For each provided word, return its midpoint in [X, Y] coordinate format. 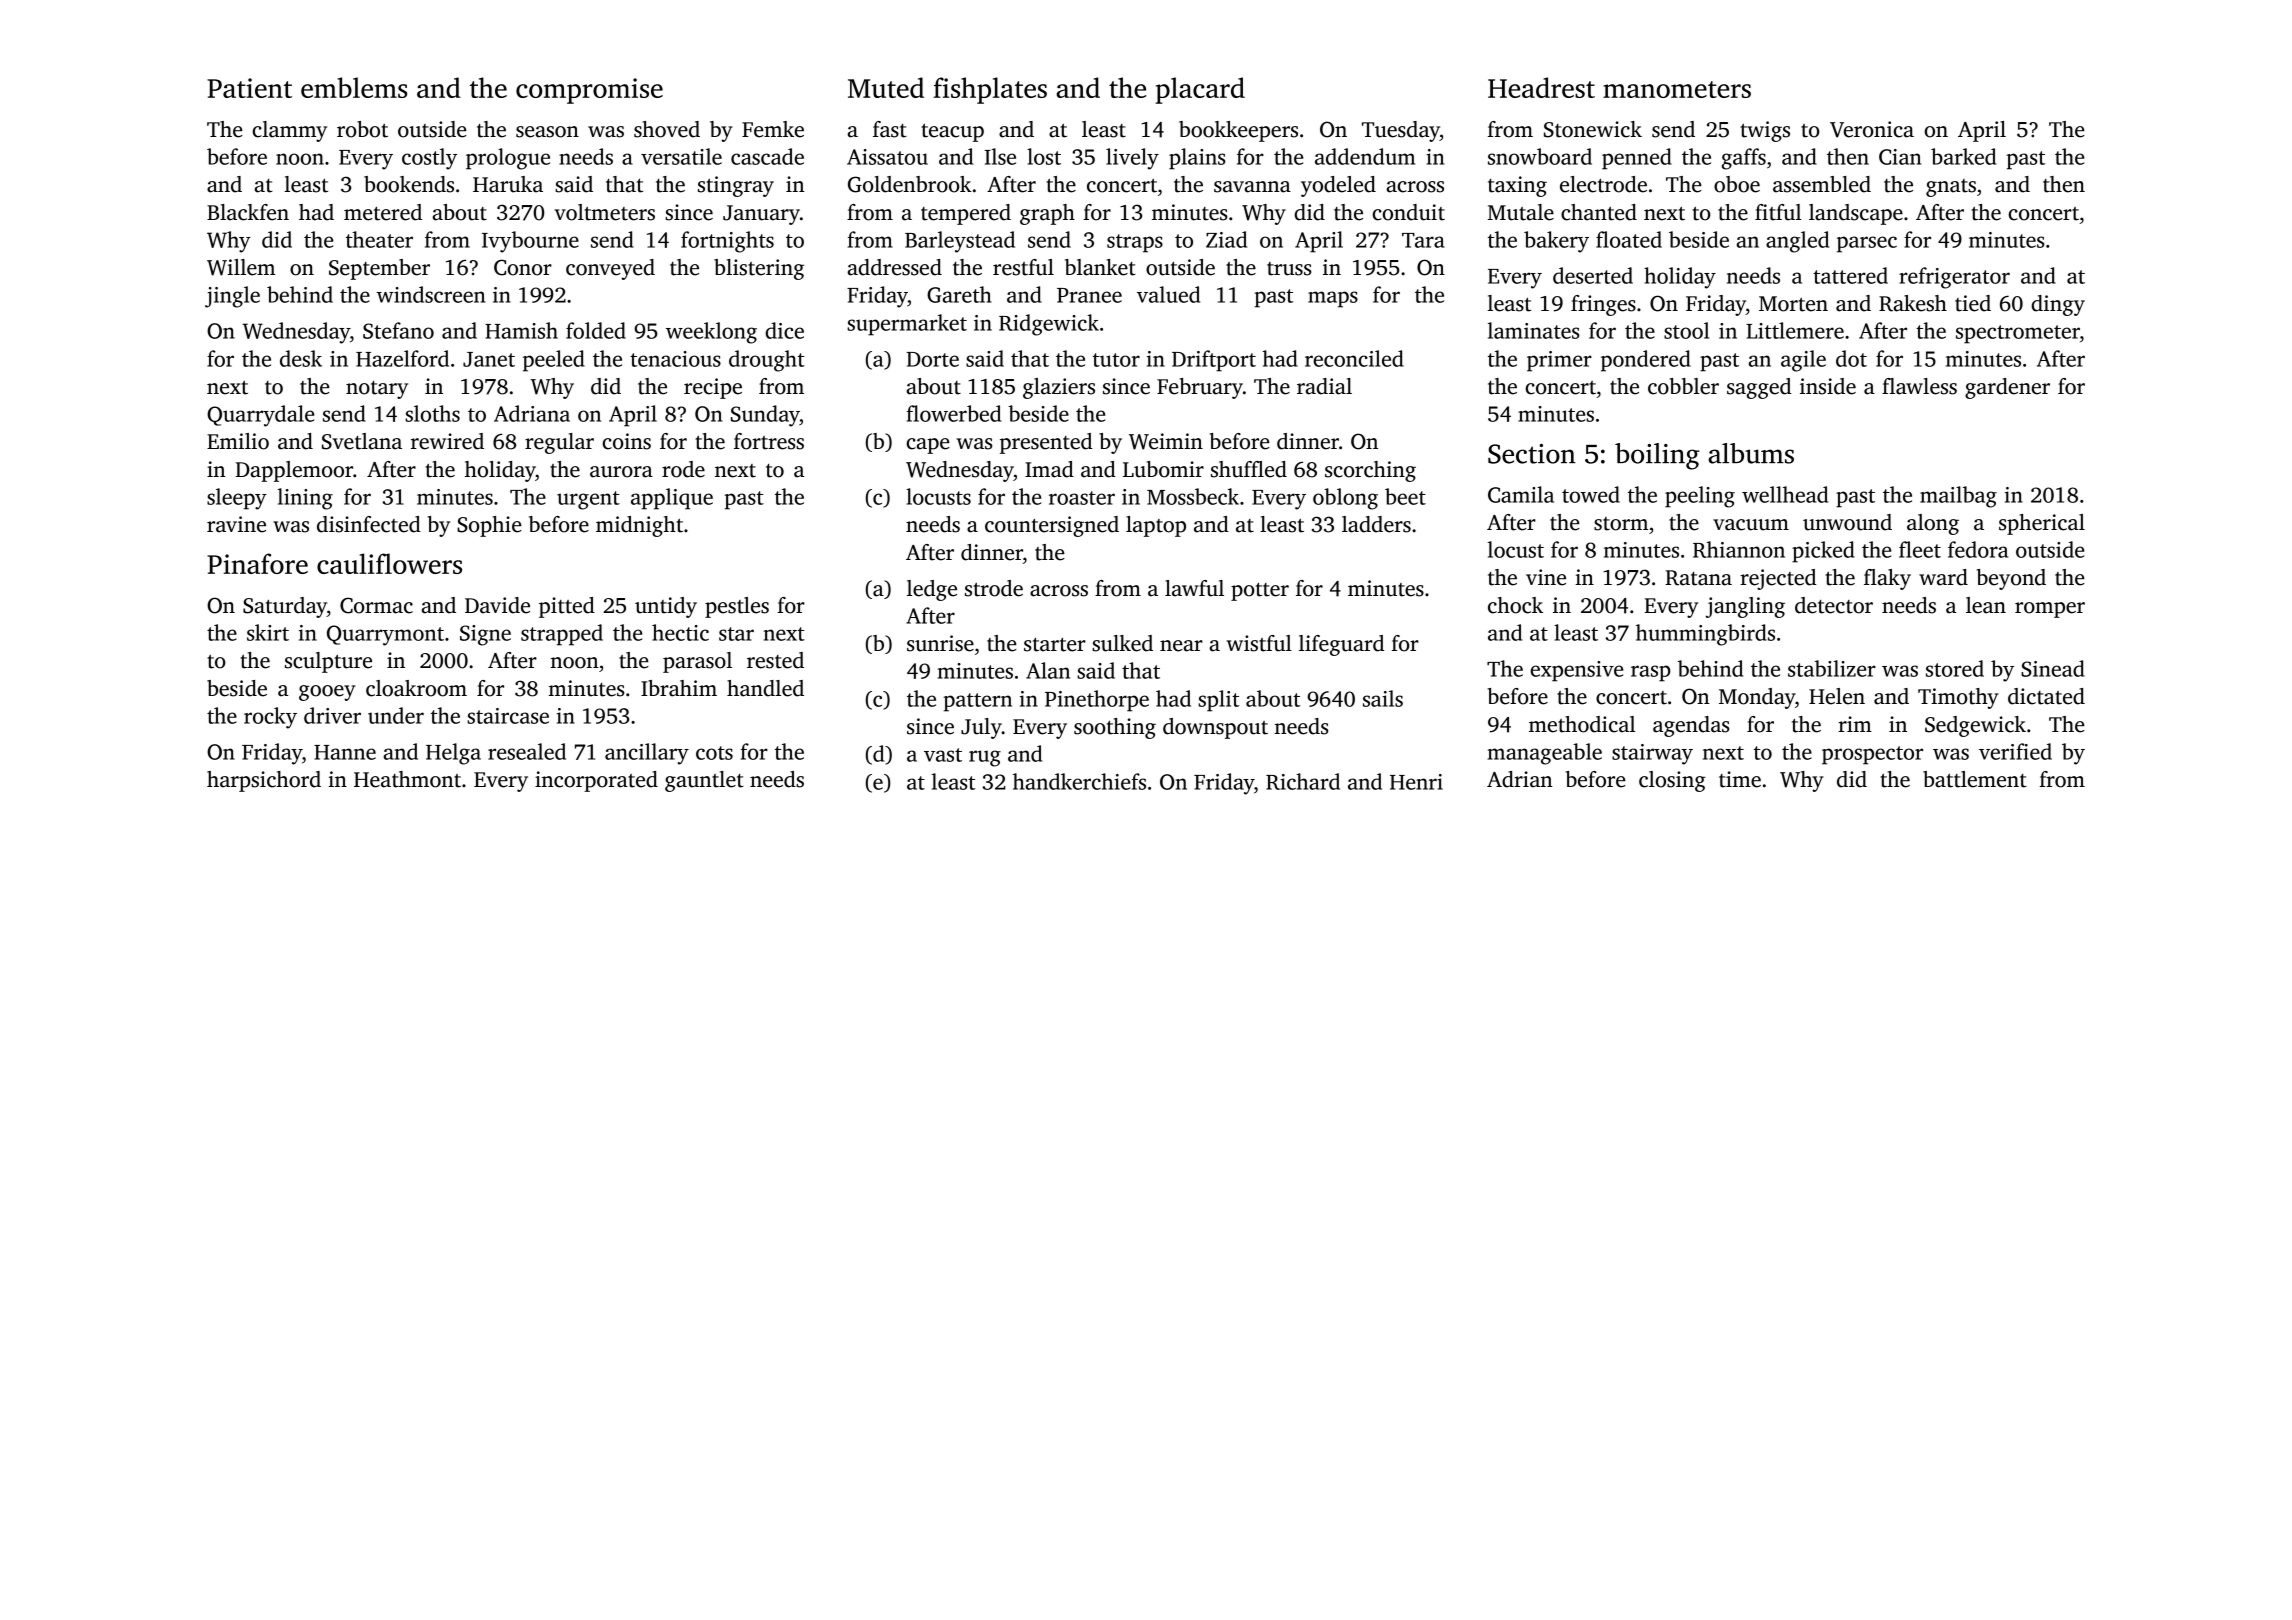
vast [943, 755]
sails [1383, 698]
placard [1200, 90]
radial [1324, 386]
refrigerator [1954, 278]
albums [1751, 453]
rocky [270, 718]
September [379, 269]
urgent [588, 500]
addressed [894, 267]
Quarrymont [385, 635]
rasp [1651, 673]
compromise [589, 91]
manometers [1677, 89]
